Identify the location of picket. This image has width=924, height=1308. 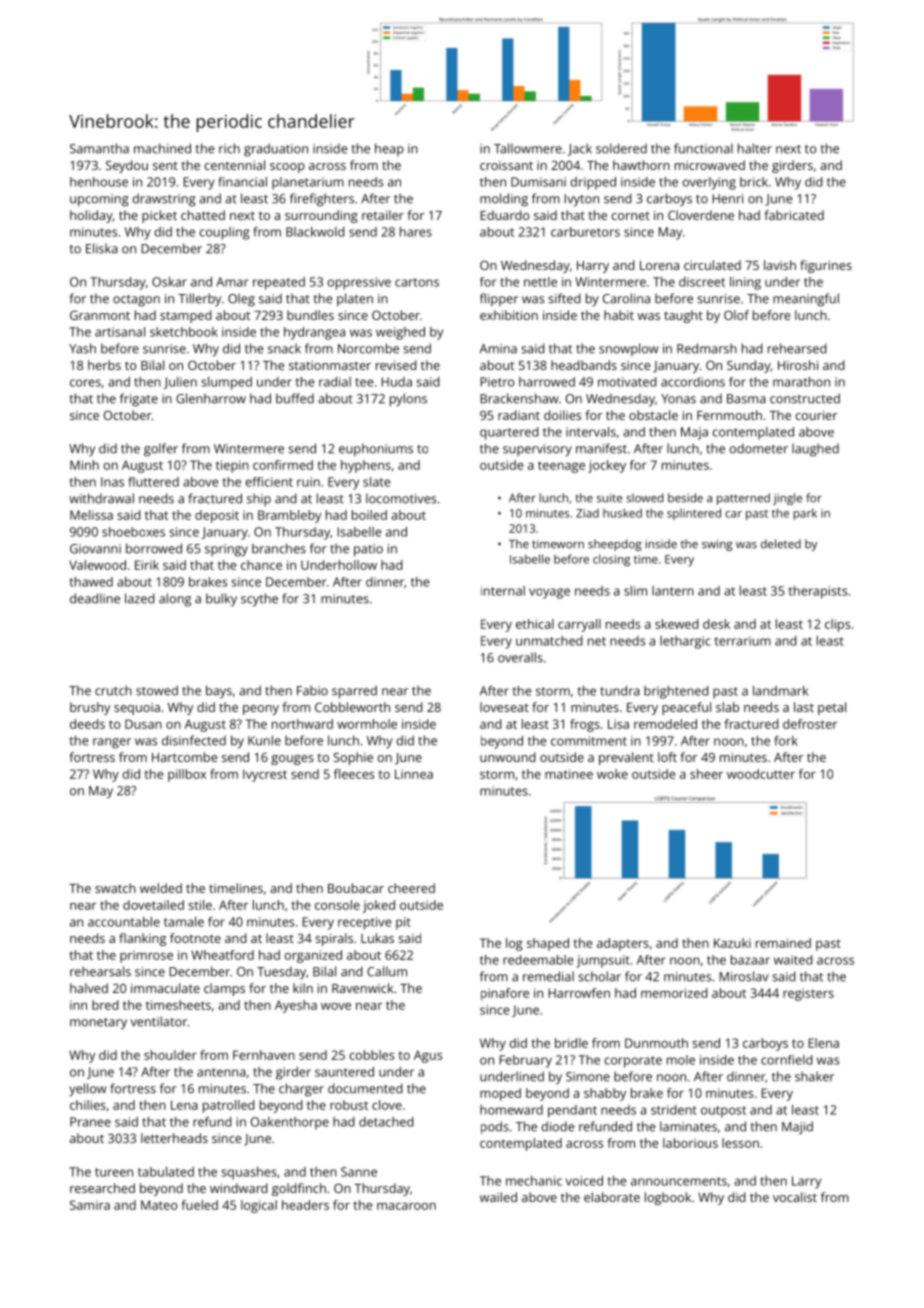
(159, 216).
